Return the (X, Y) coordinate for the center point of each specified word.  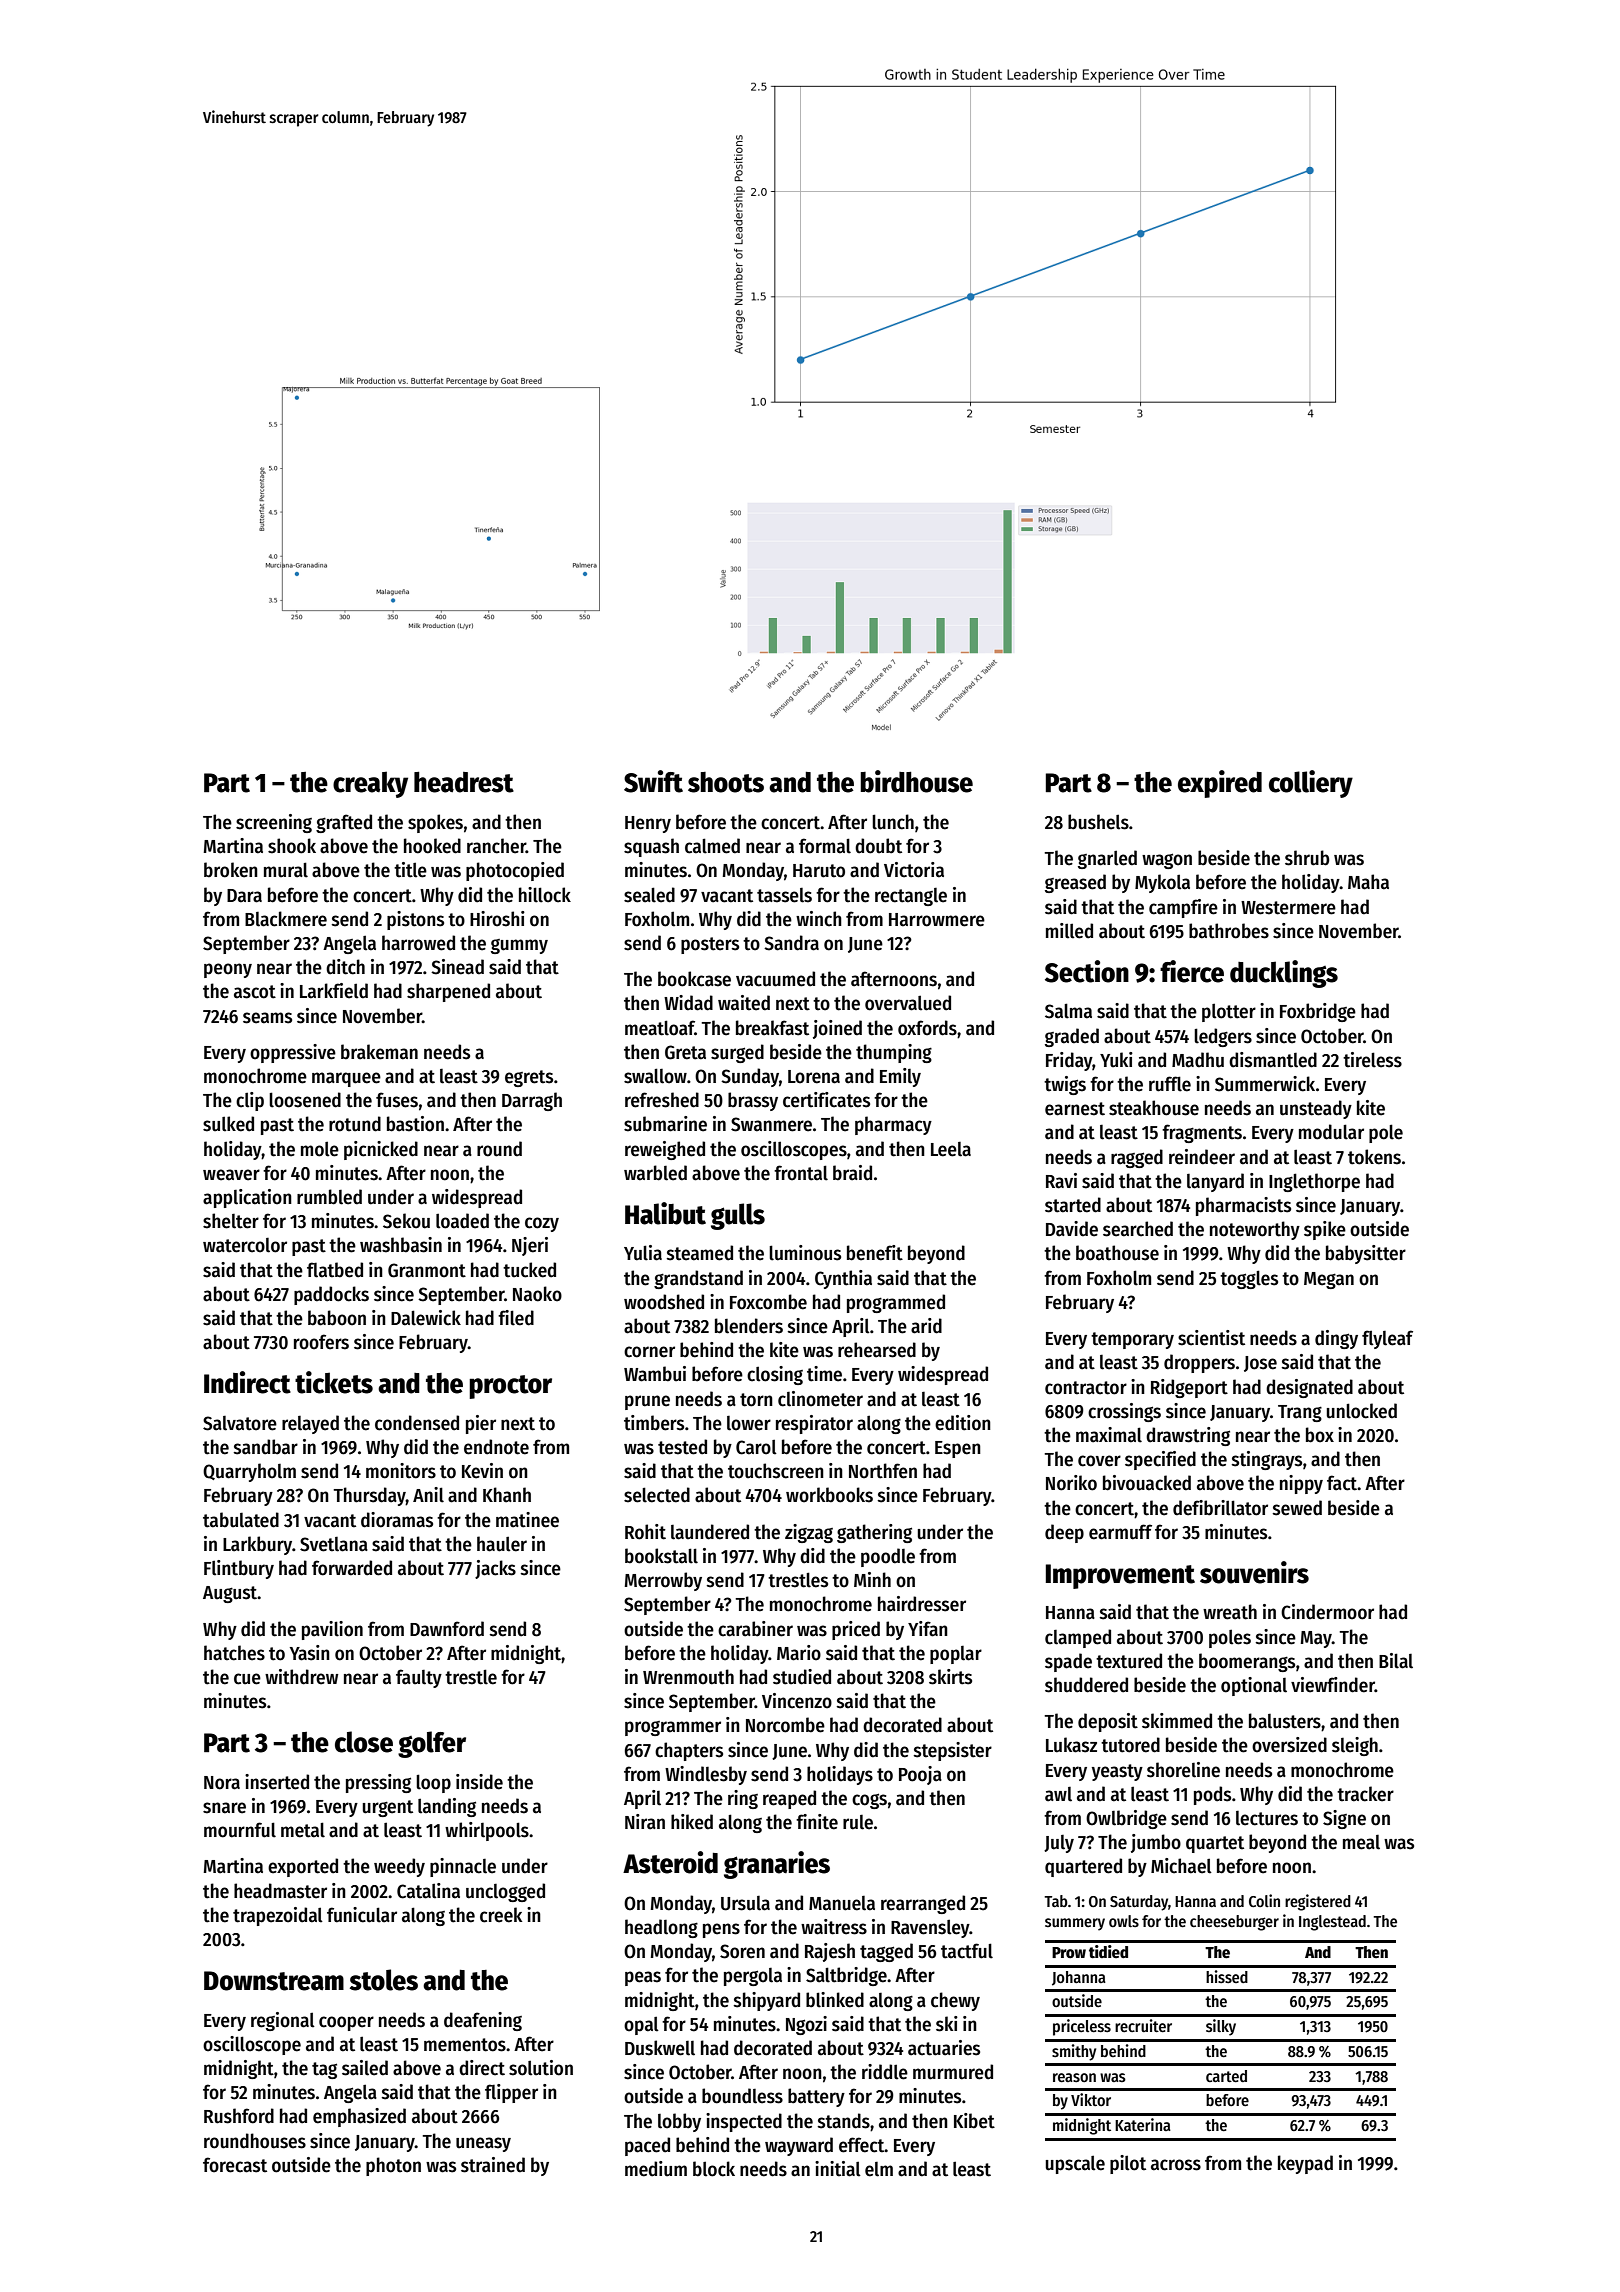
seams (267, 1018)
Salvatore (240, 1423)
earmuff (1120, 1532)
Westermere (1288, 908)
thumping (894, 1053)
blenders (749, 1326)
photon (393, 2166)
